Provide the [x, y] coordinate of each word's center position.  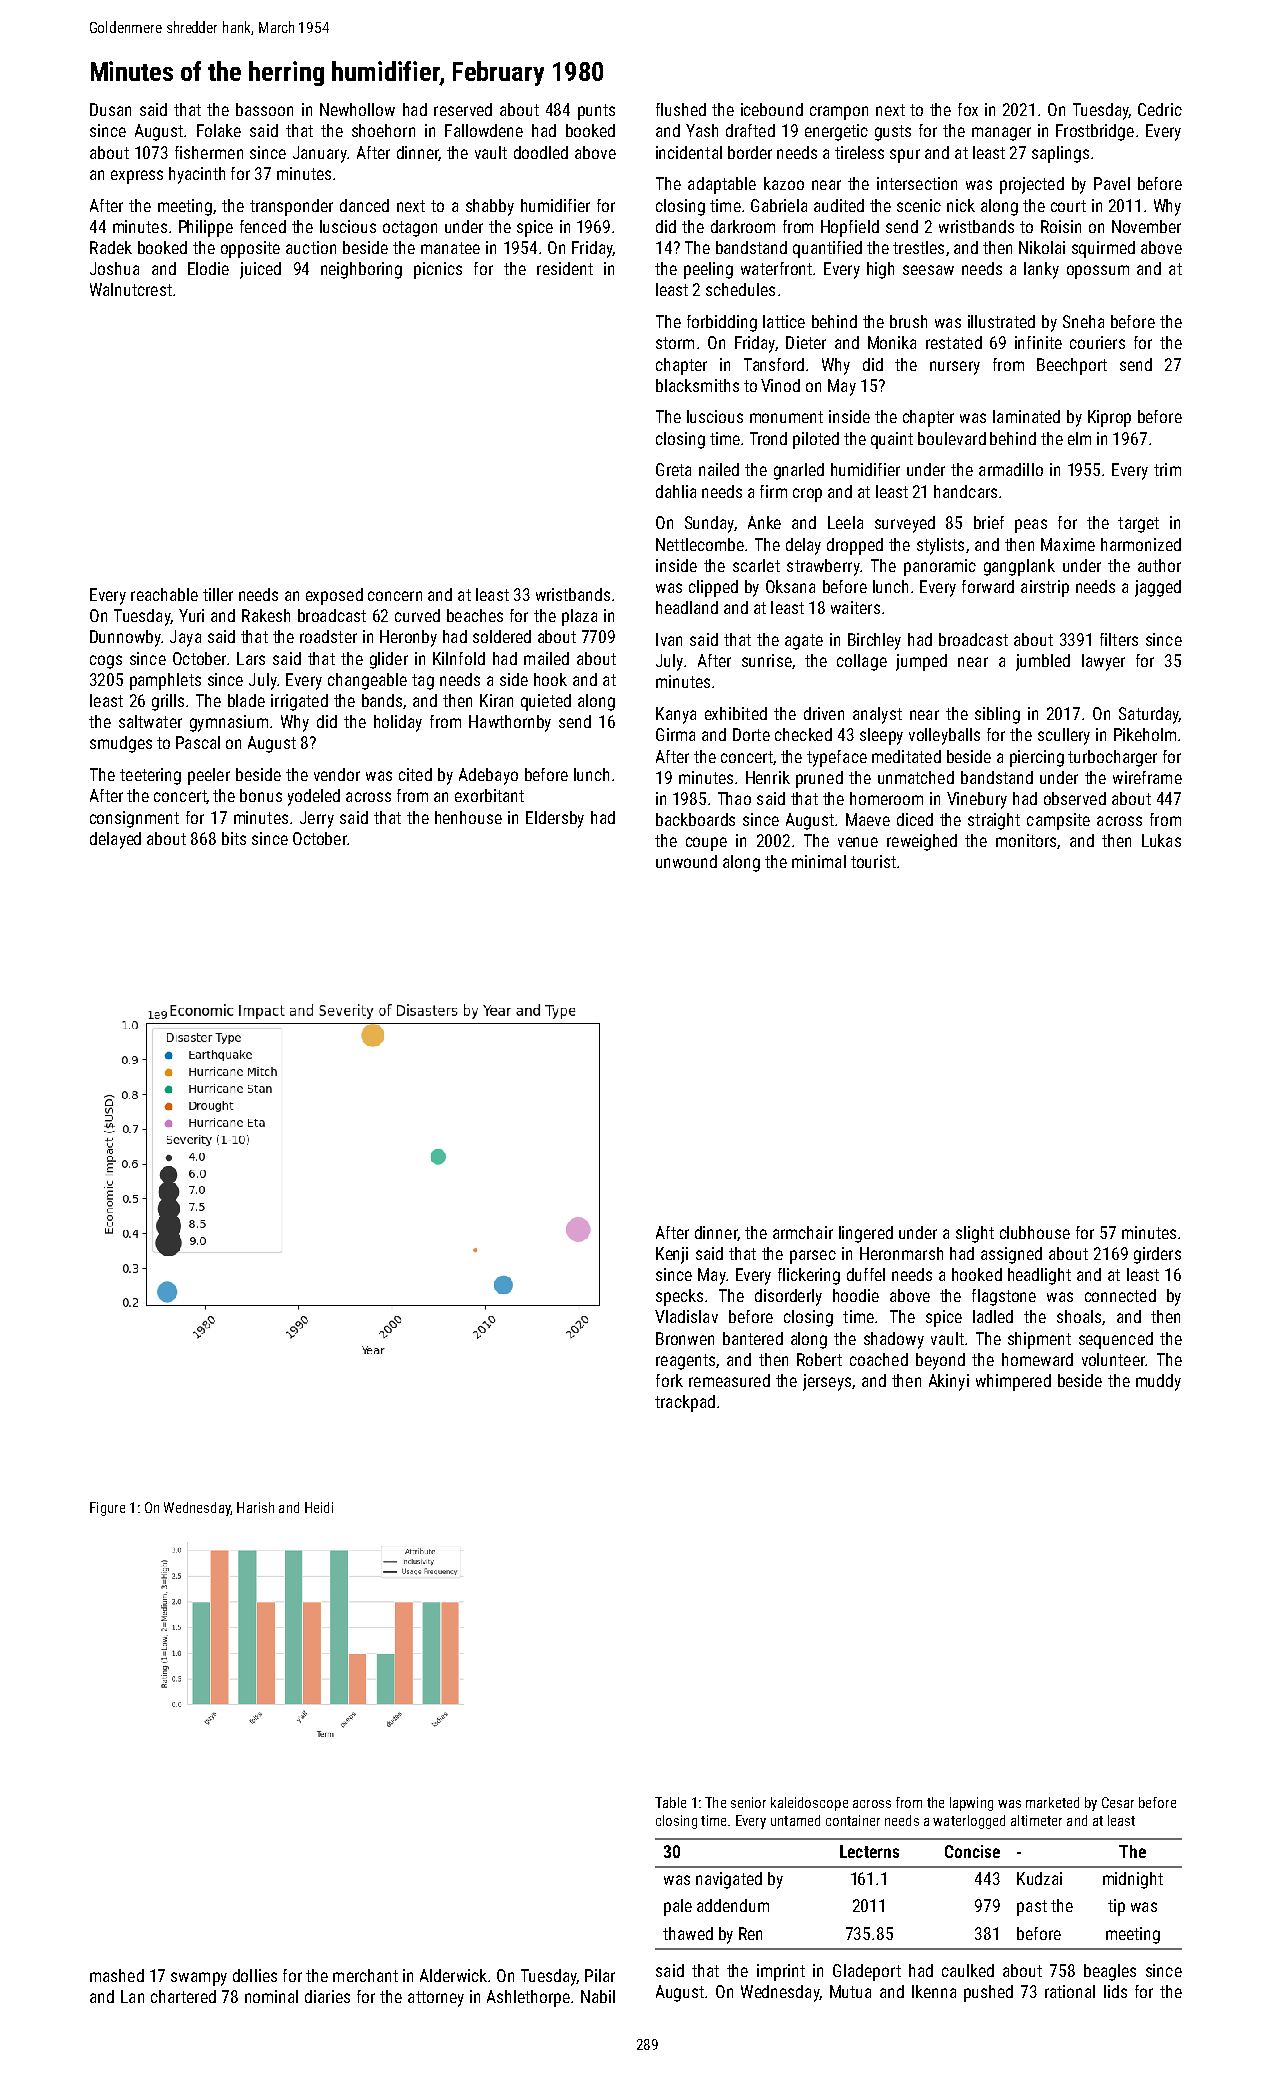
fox [968, 109]
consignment [134, 819]
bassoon [264, 109]
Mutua [850, 1991]
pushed [988, 1993]
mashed [117, 1975]
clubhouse [1035, 1232]
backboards [695, 819]
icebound [772, 109]
